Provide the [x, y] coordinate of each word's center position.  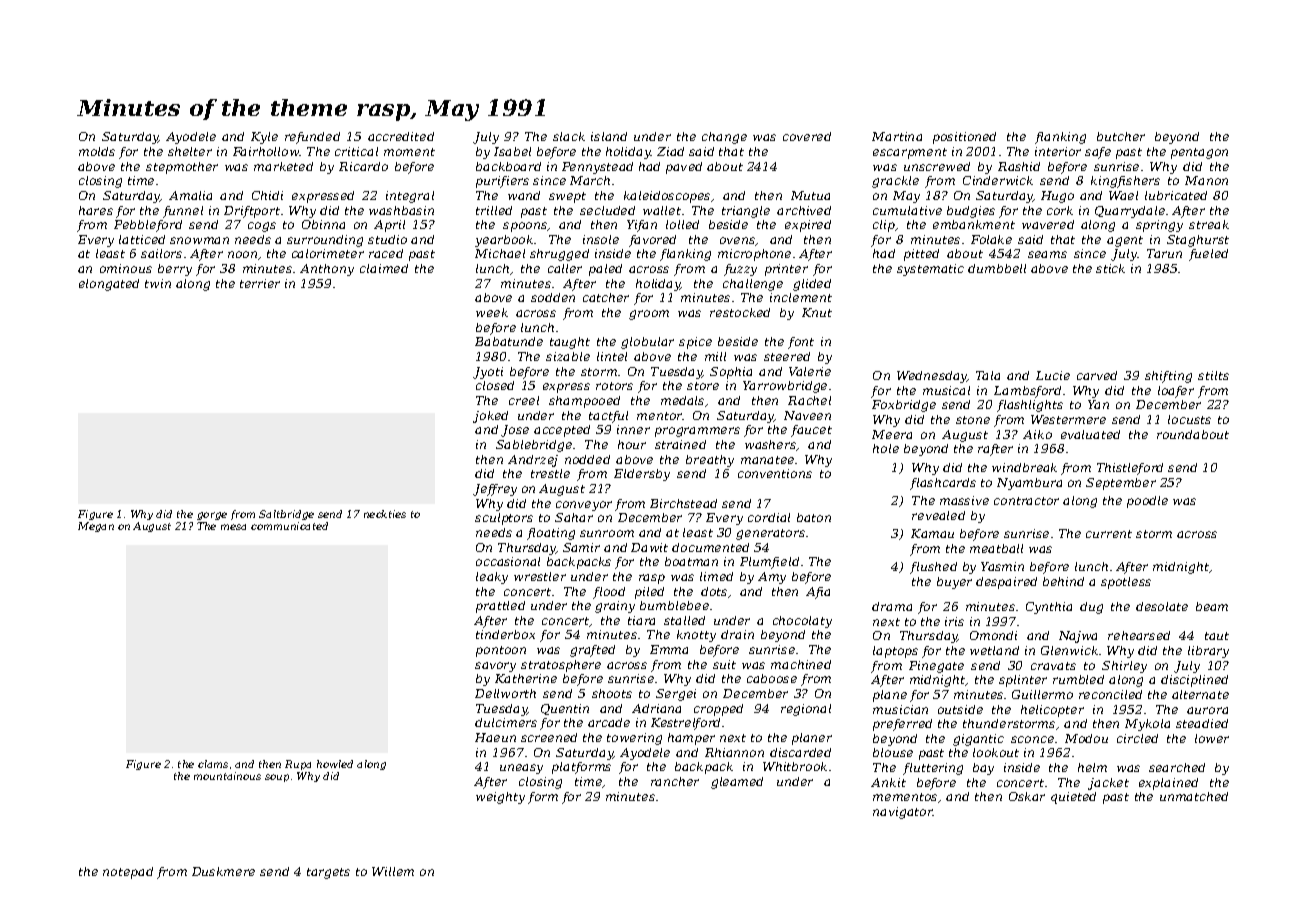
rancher [675, 781]
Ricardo [363, 166]
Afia [818, 593]
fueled [1208, 255]
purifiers [502, 182]
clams [213, 764]
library [1208, 652]
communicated [289, 526]
